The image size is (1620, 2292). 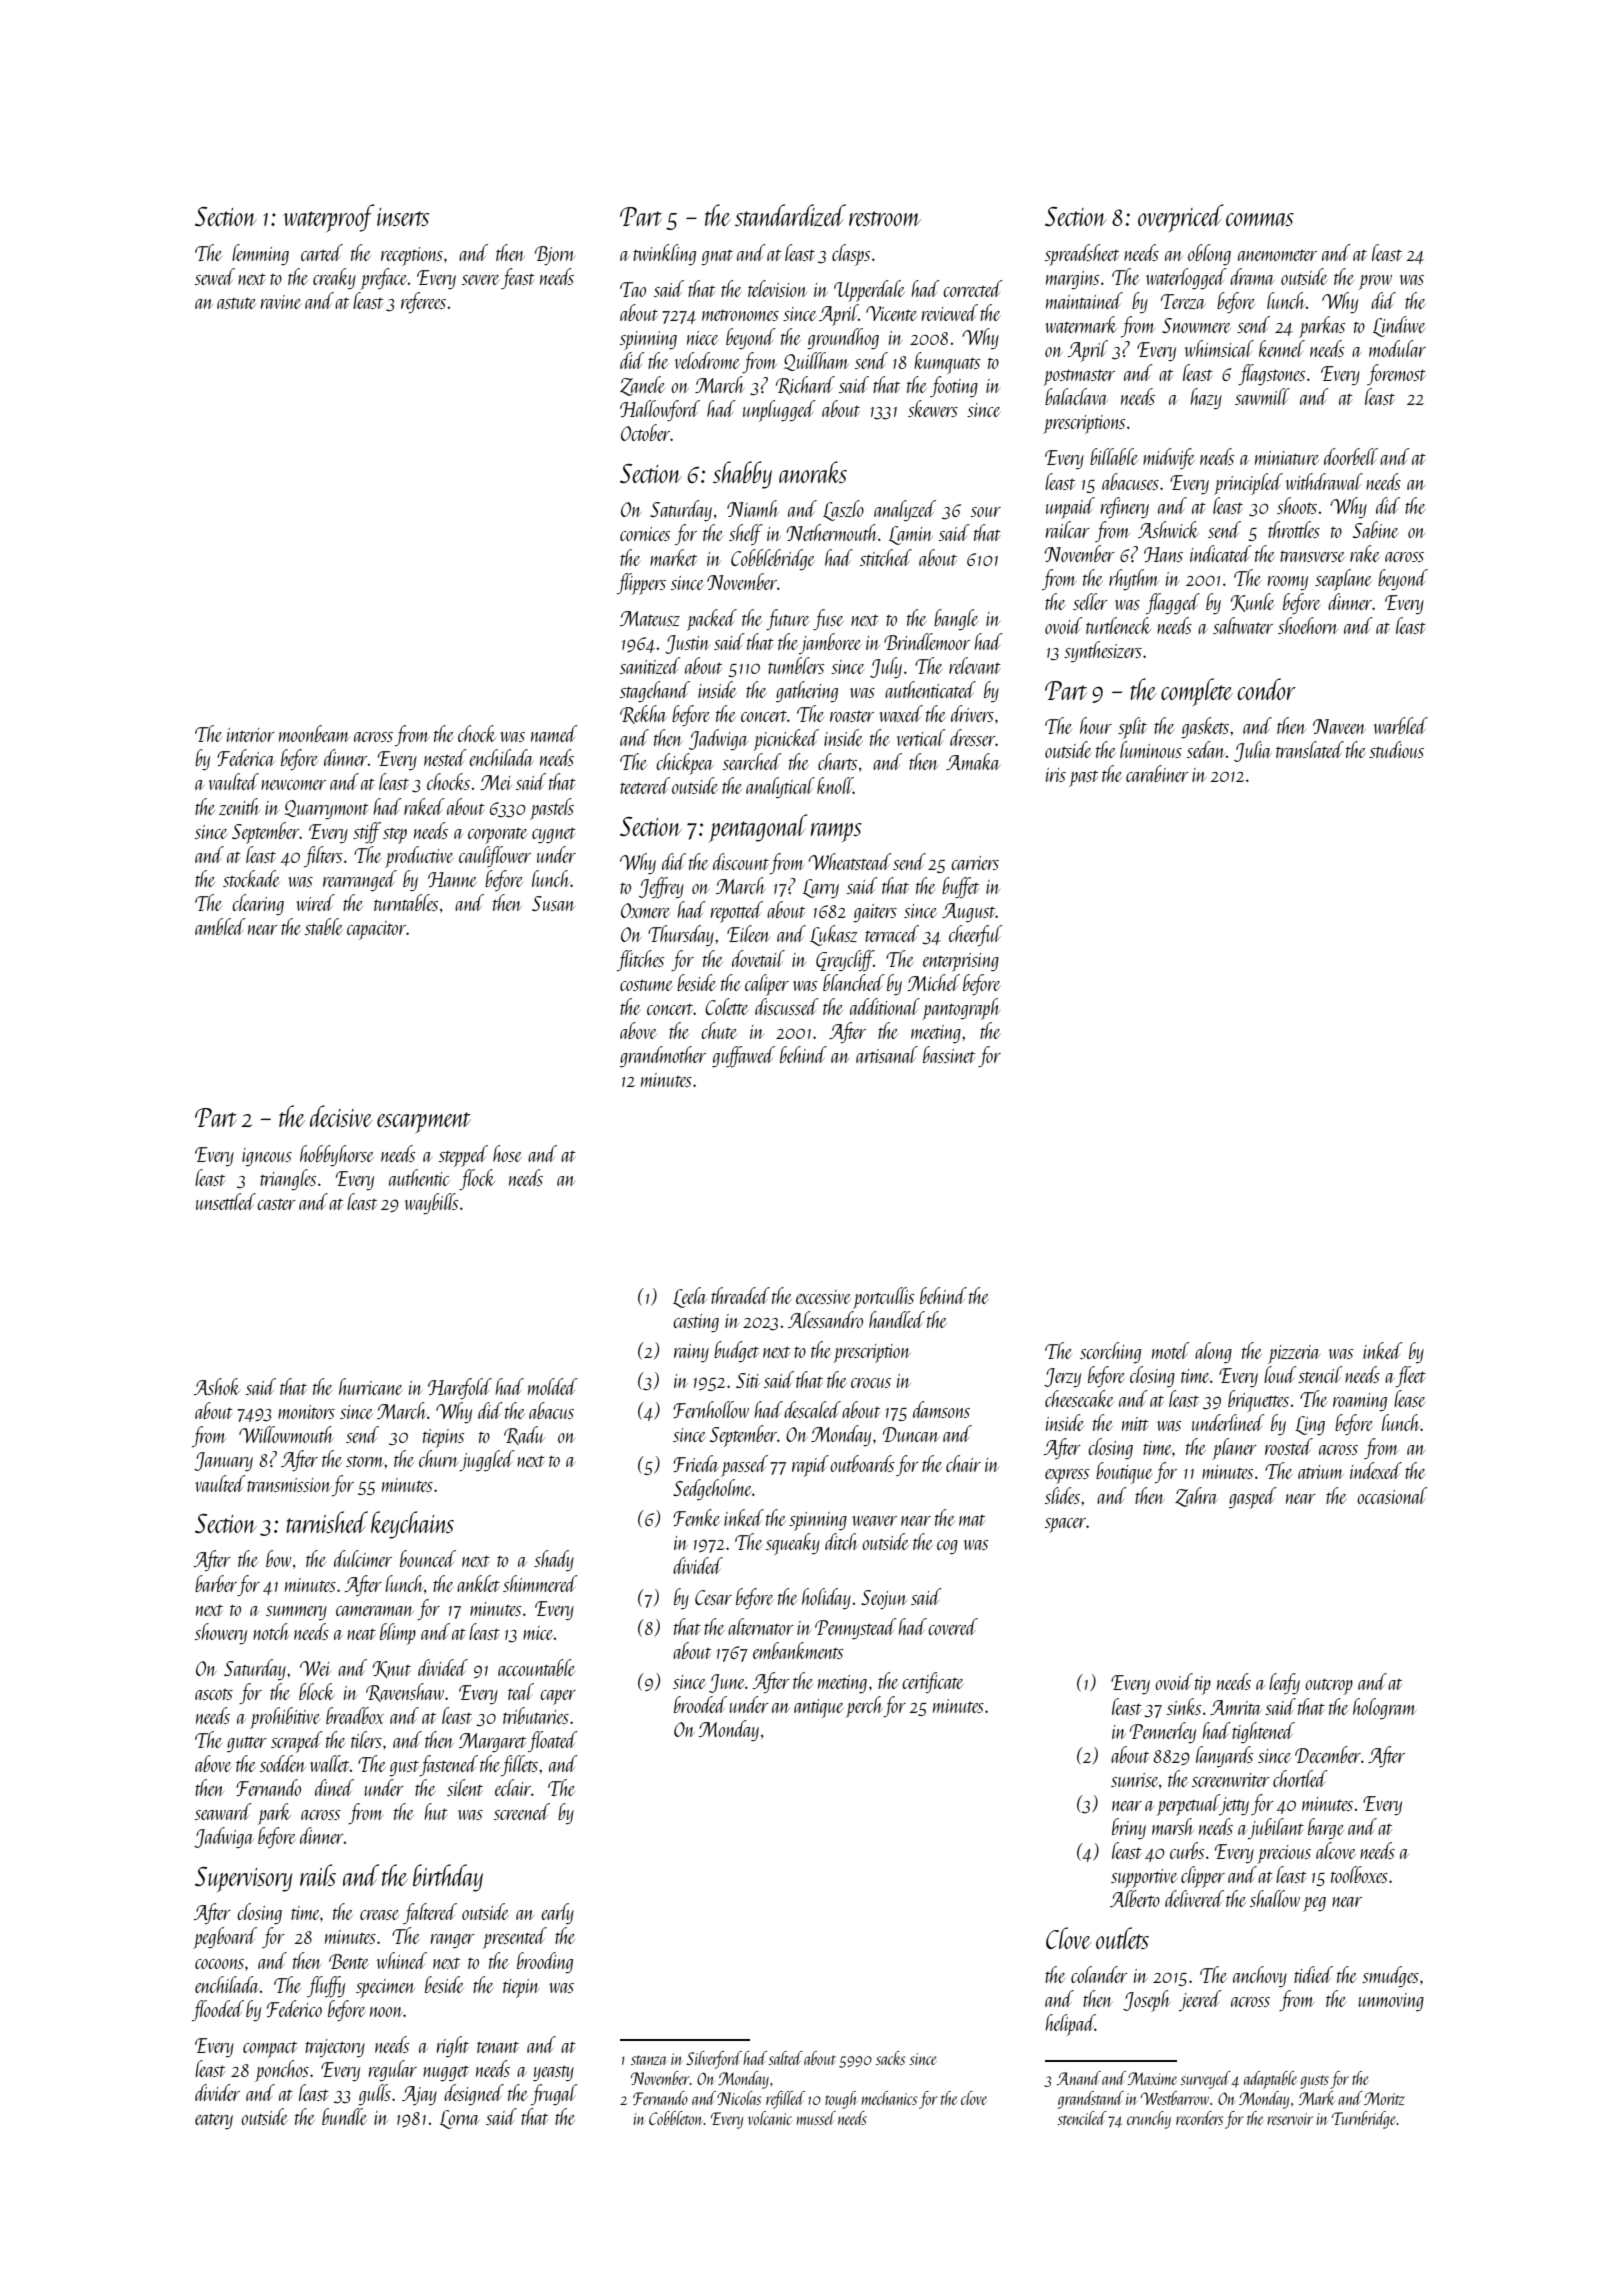 I want to click on June, so click(x=727, y=1683).
